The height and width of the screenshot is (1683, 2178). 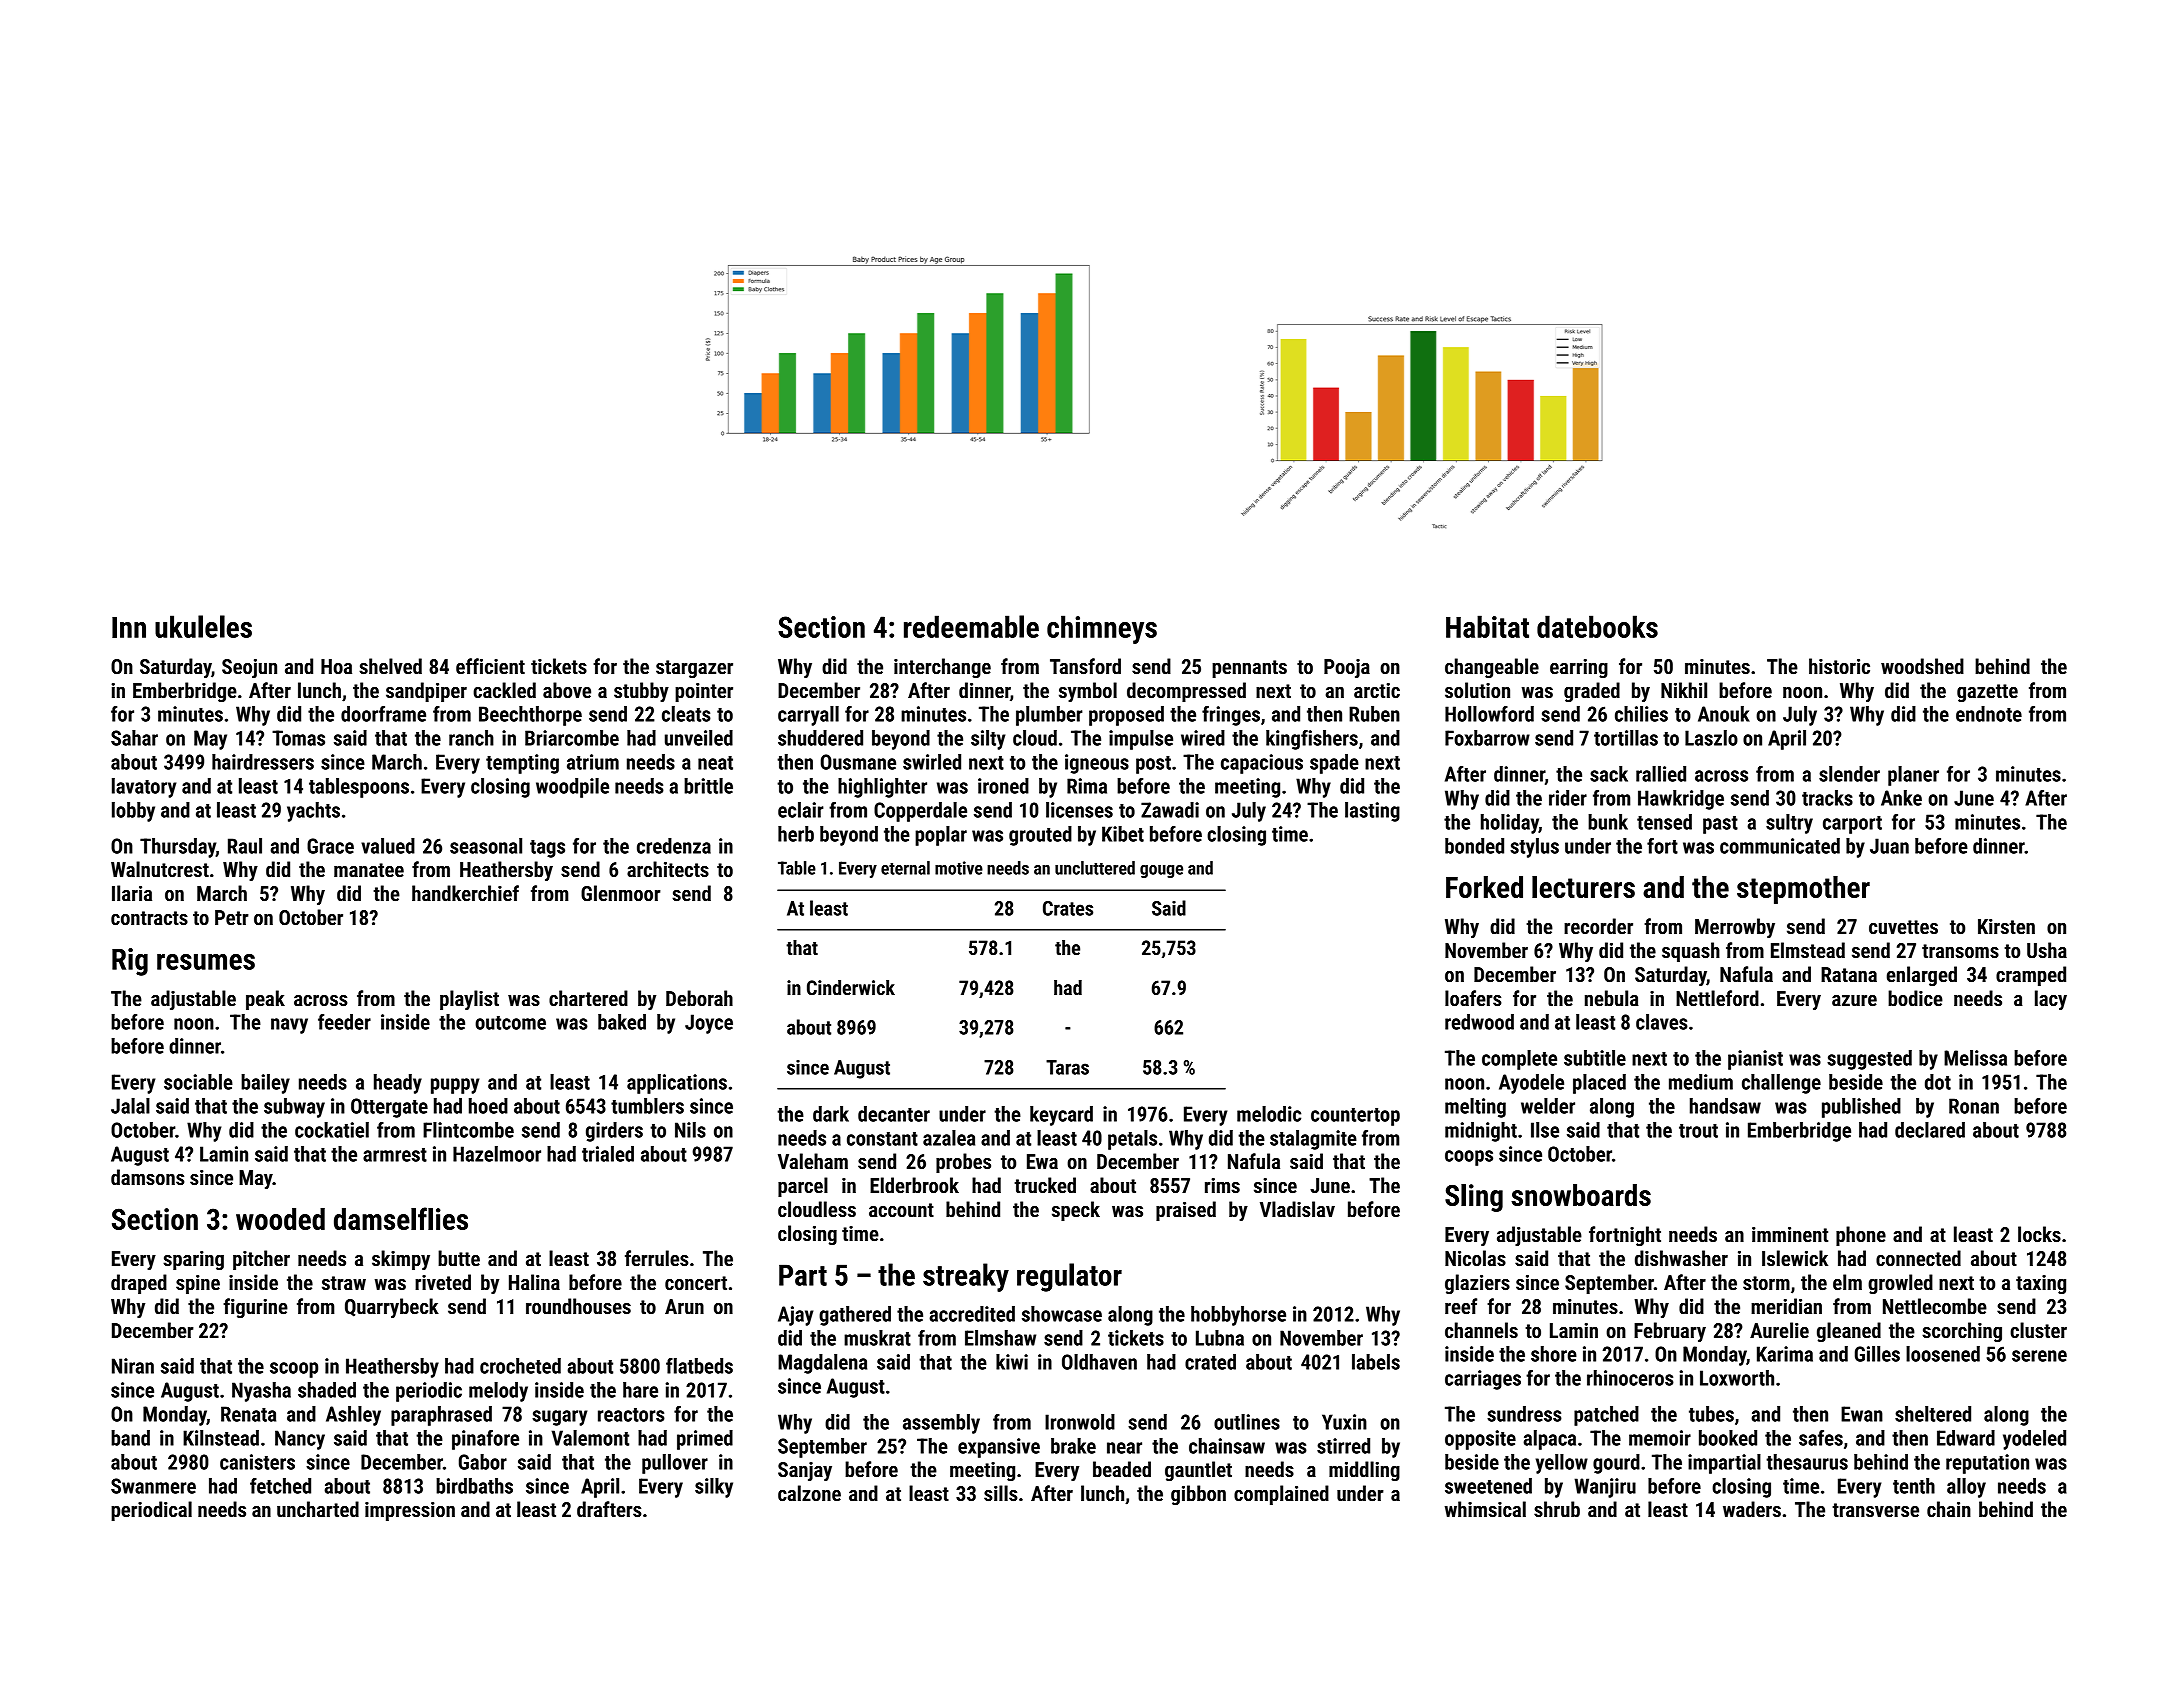 I want to click on slender, so click(x=1849, y=774).
